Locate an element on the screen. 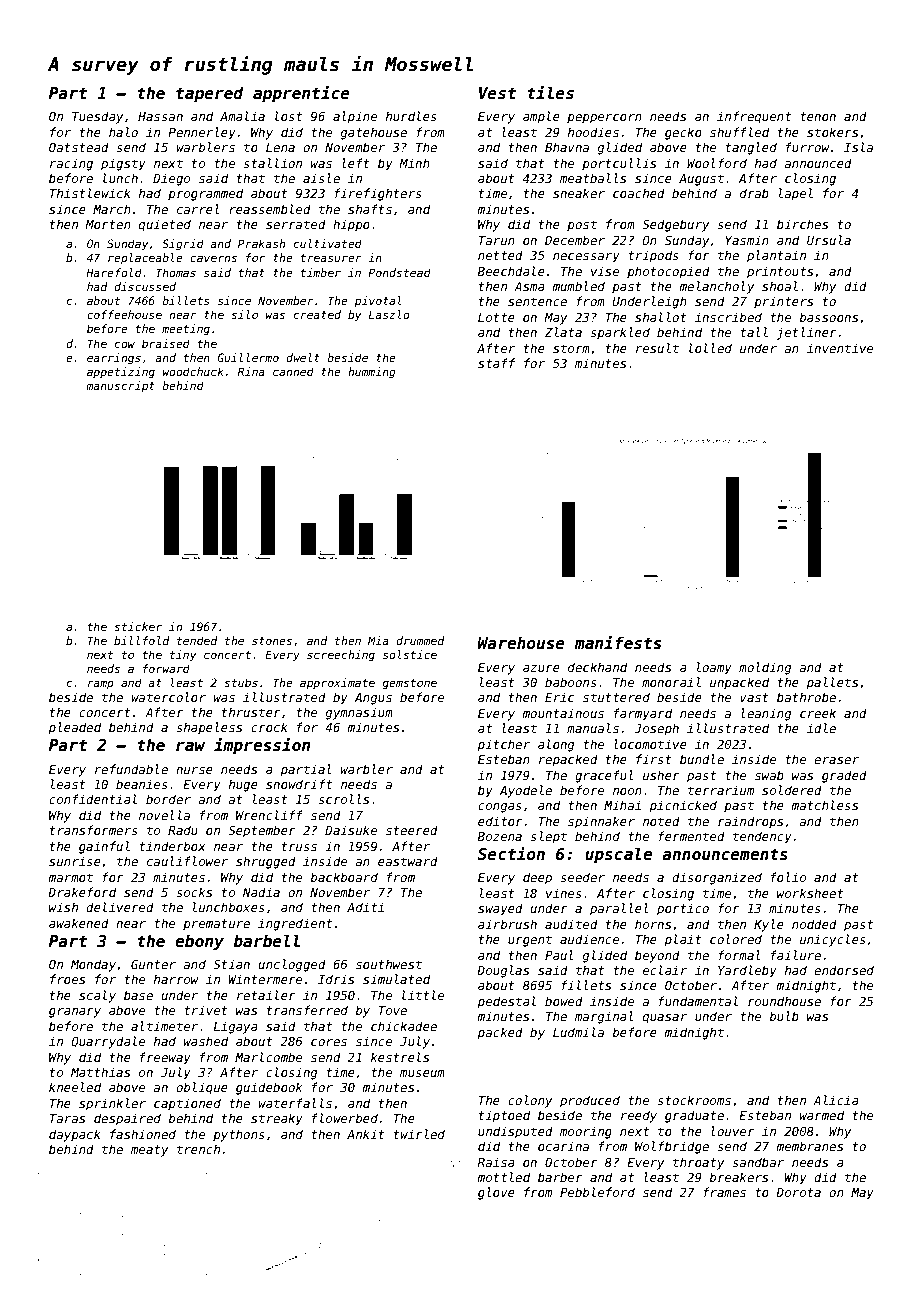  hurdles is located at coordinates (411, 116).
